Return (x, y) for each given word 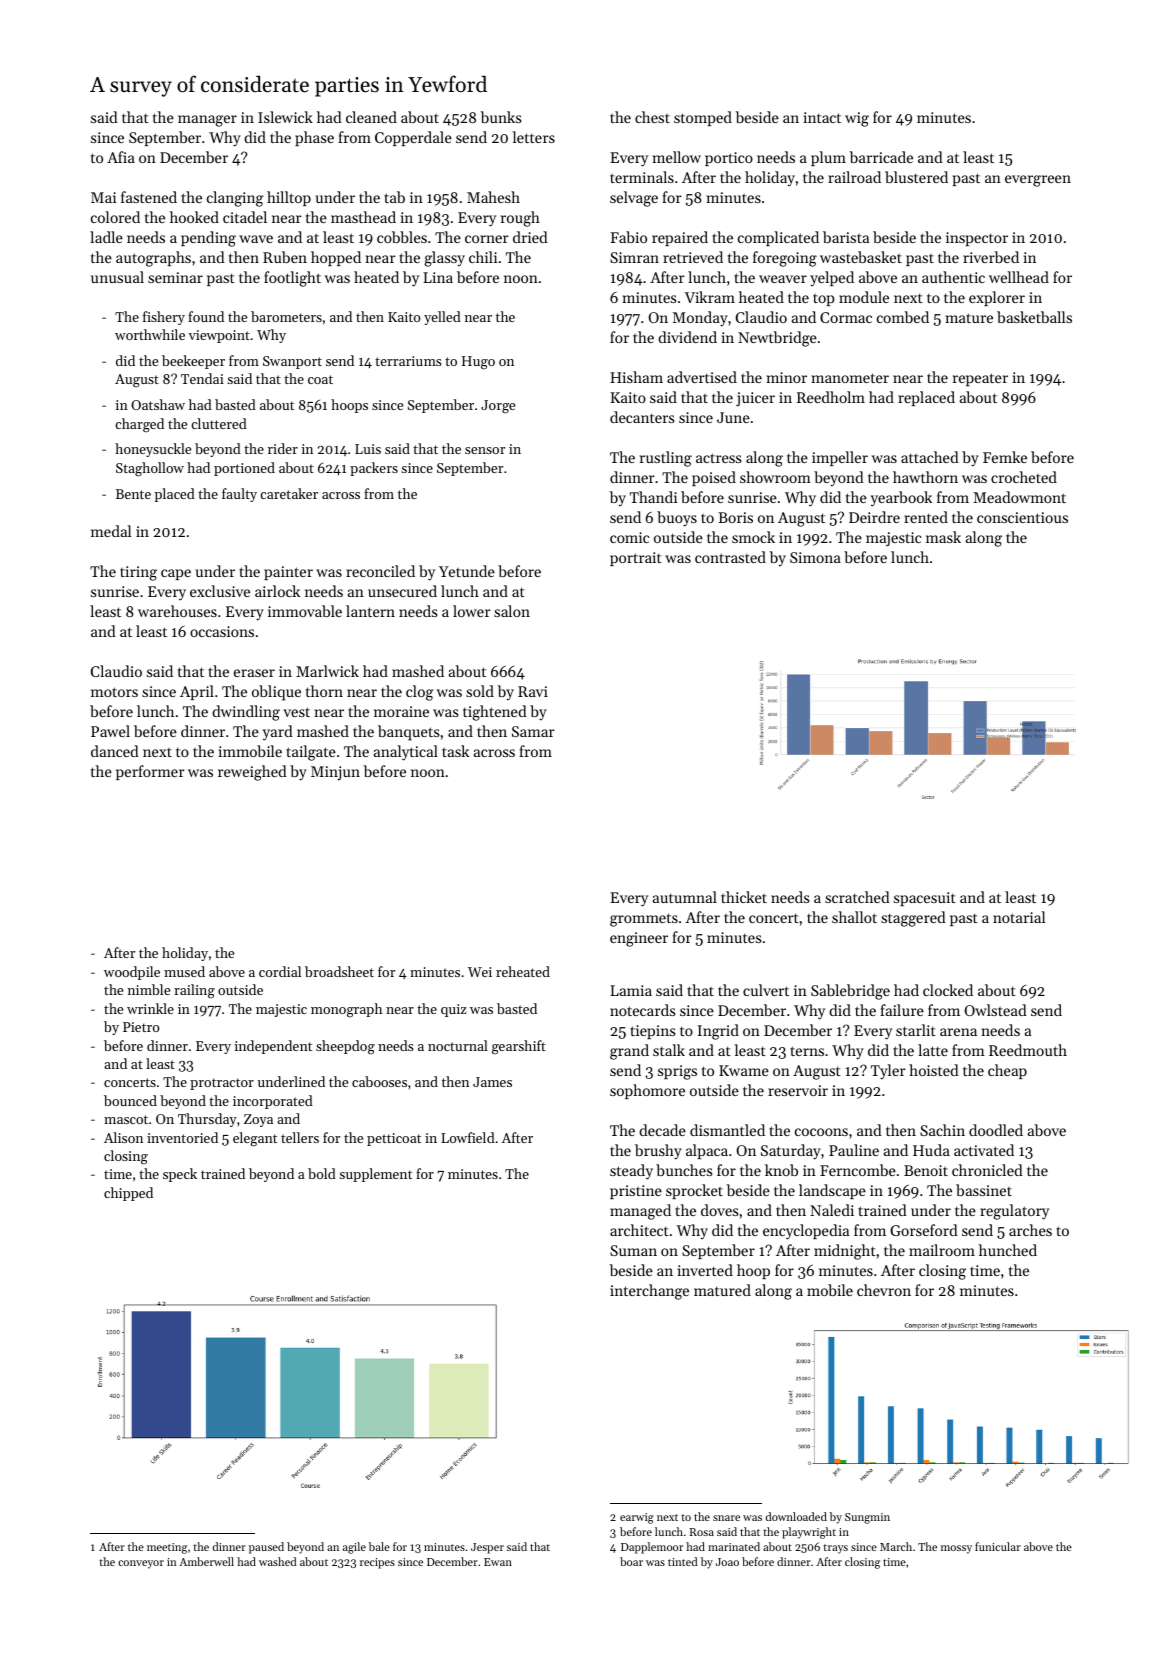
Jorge (498, 407)
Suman (633, 1250)
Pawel (110, 731)
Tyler (888, 1072)
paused (266, 1548)
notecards (642, 1010)
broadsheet (339, 971)
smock (753, 537)
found (206, 316)
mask (943, 537)
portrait (636, 559)
